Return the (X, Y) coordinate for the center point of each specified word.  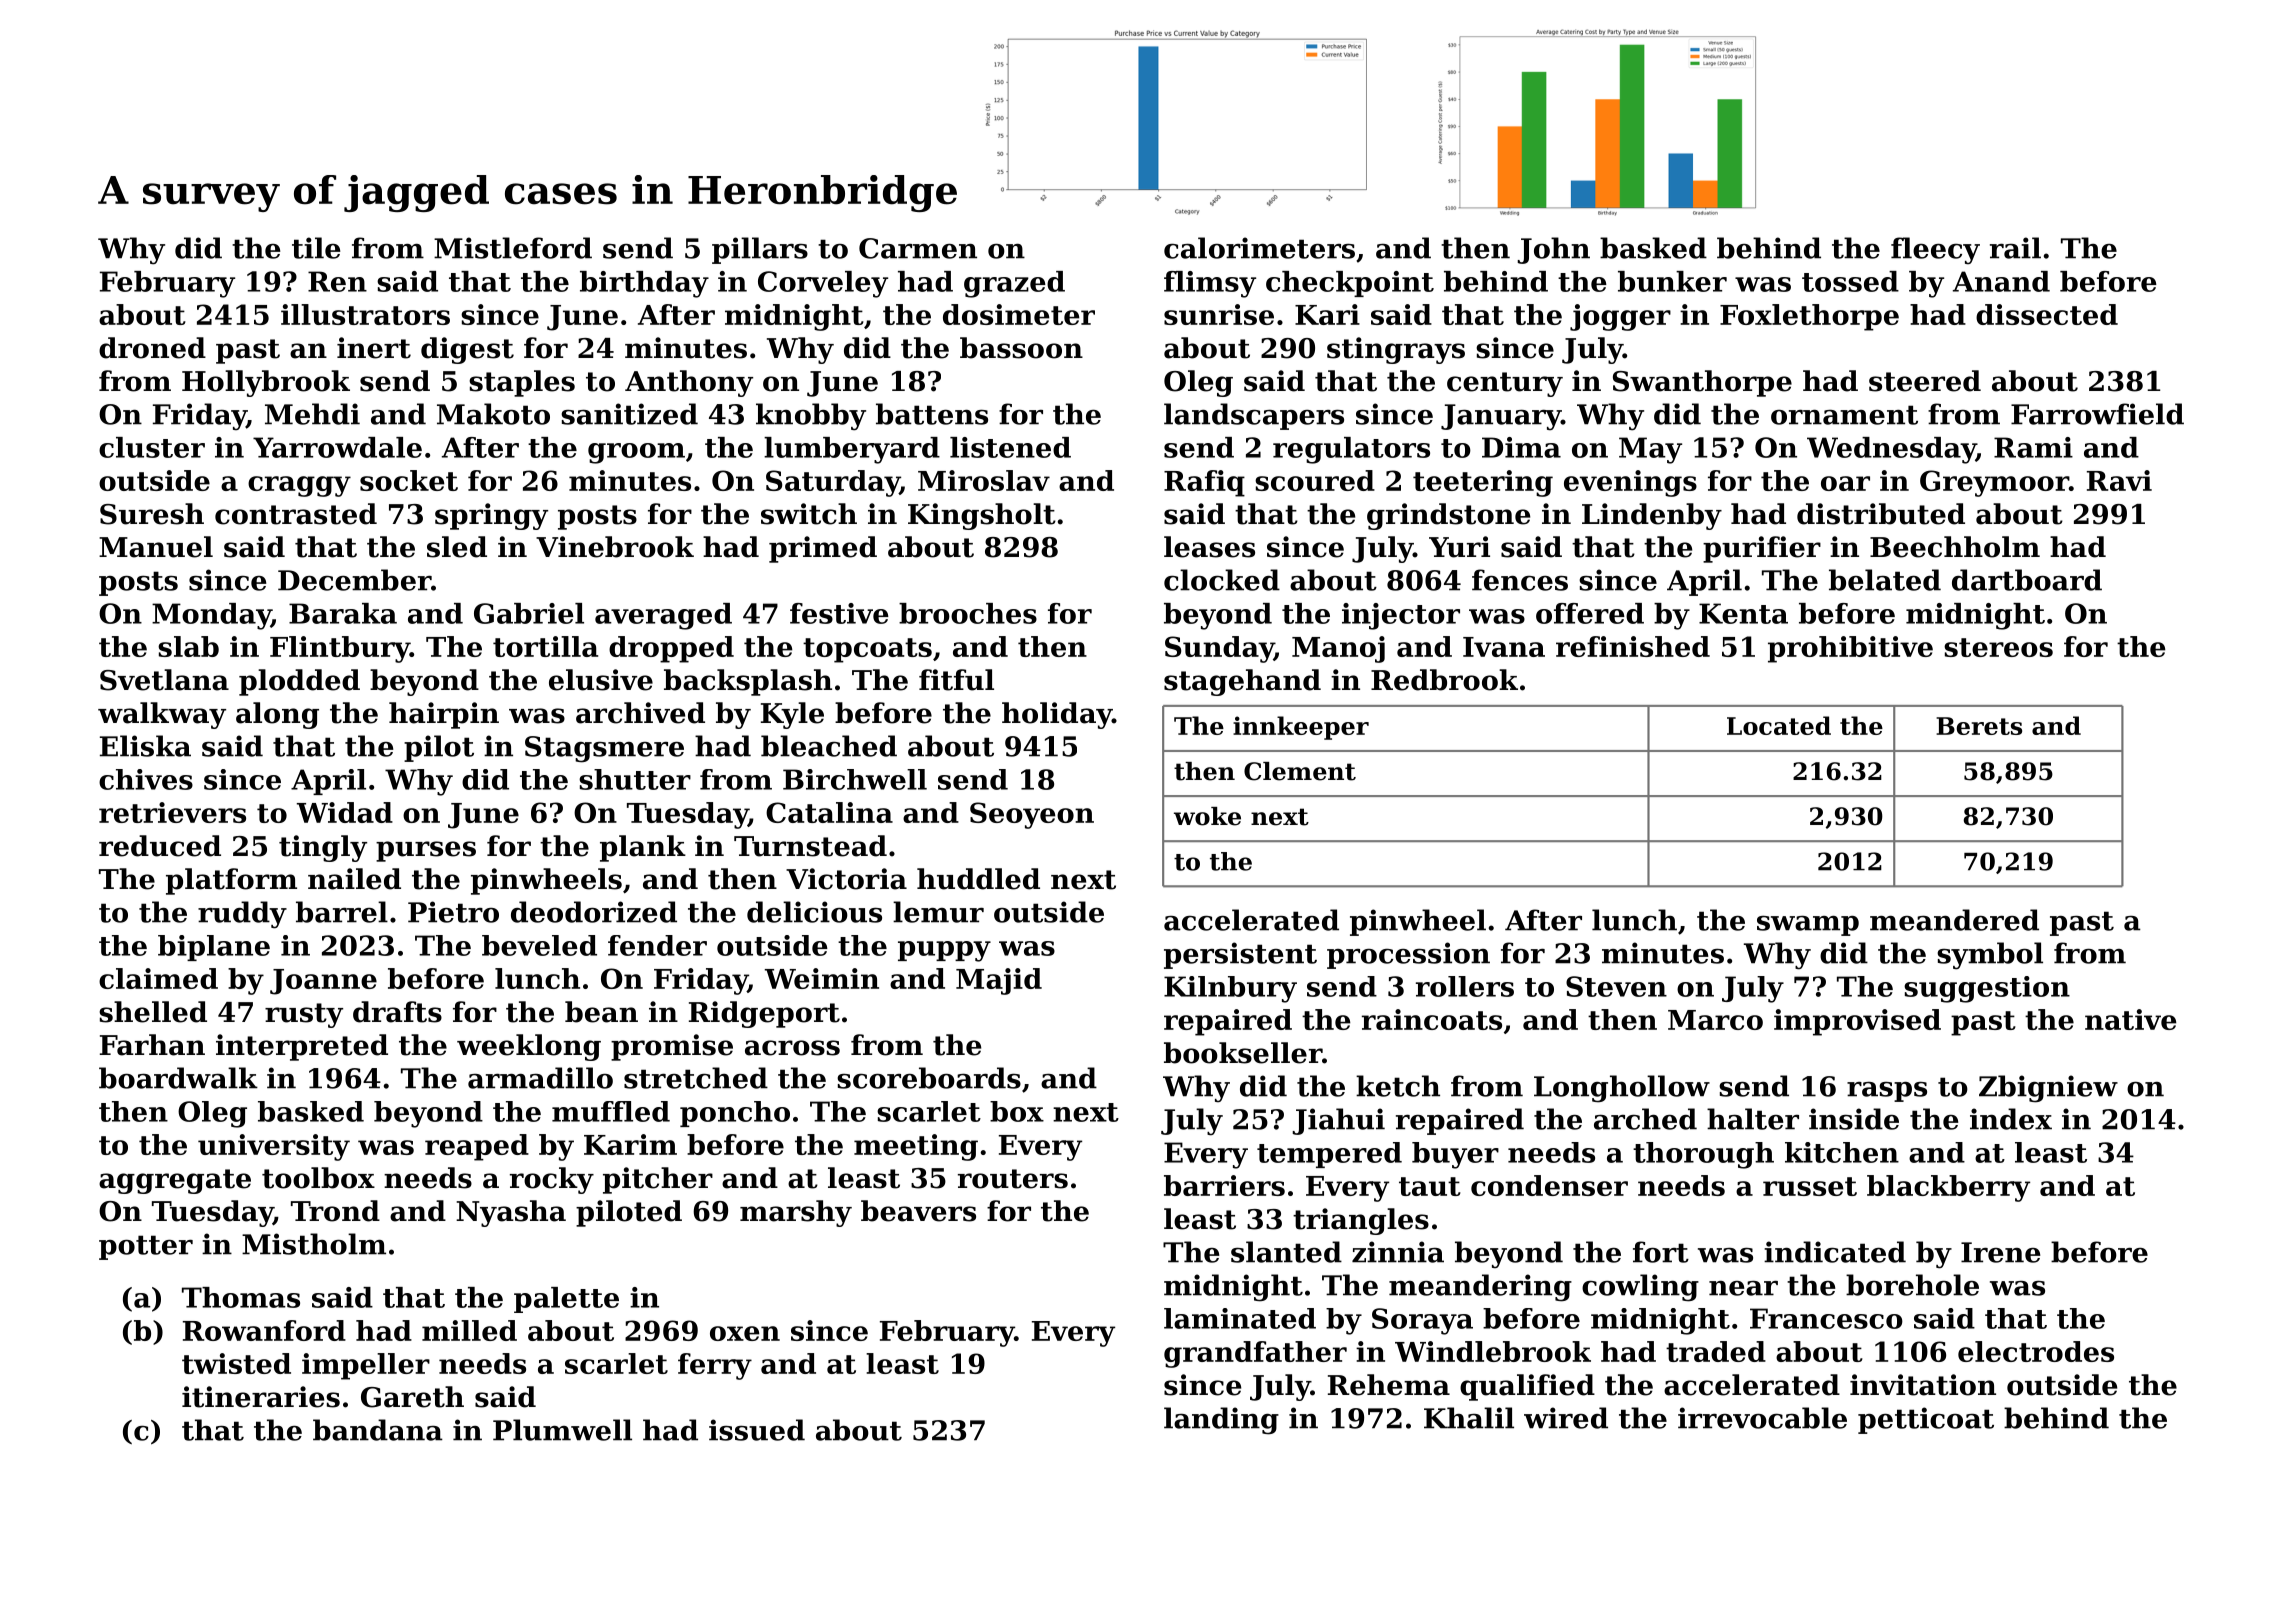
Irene (2000, 1252)
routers (1013, 1179)
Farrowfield (2097, 414)
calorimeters (1259, 248)
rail (2015, 248)
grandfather (1255, 1354)
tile (316, 248)
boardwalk (178, 1078)
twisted (236, 1363)
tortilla (545, 646)
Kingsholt (982, 516)
